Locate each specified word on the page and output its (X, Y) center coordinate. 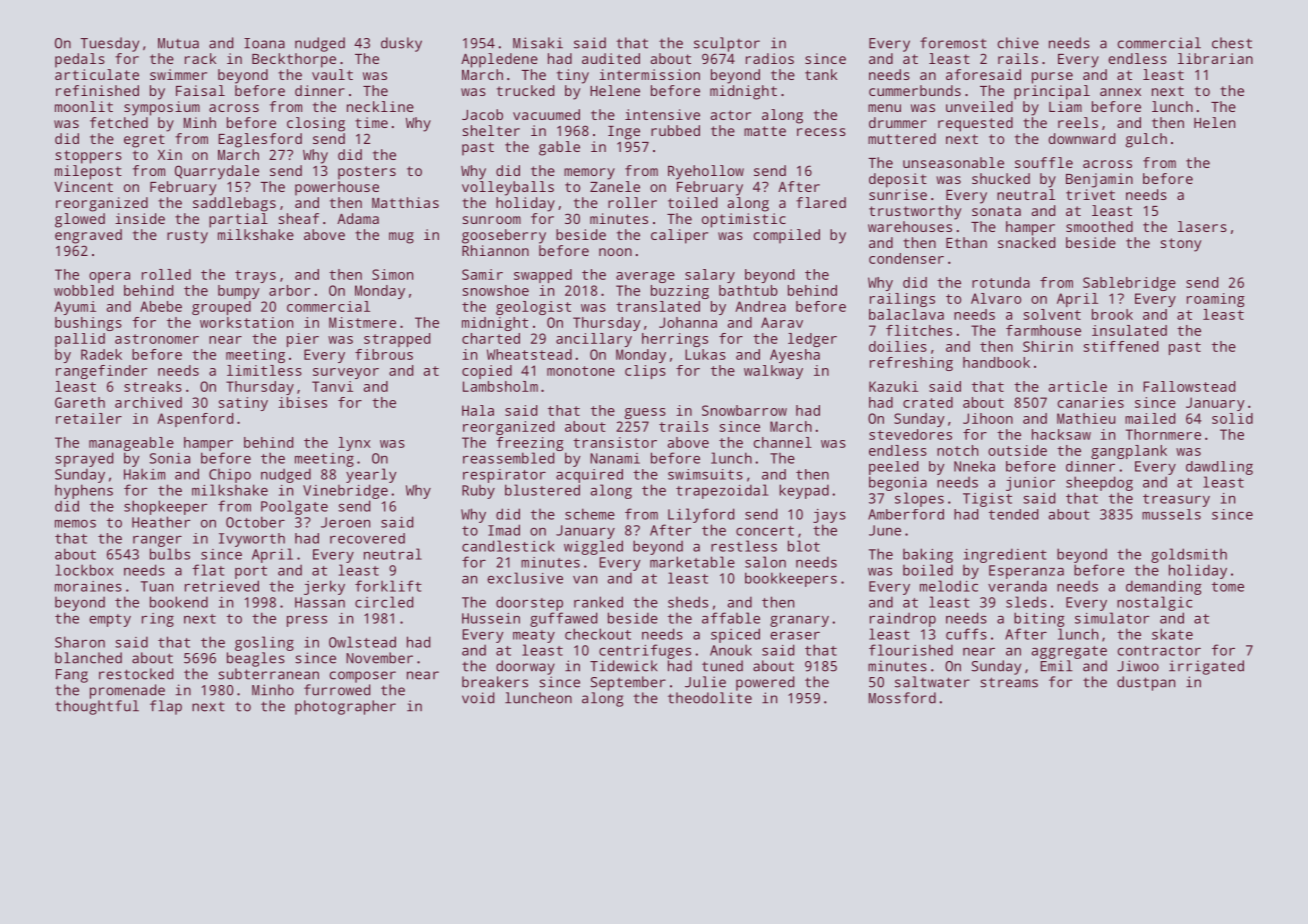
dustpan (1146, 683)
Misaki (538, 43)
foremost (953, 43)
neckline (380, 106)
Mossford (902, 698)
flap (166, 707)
